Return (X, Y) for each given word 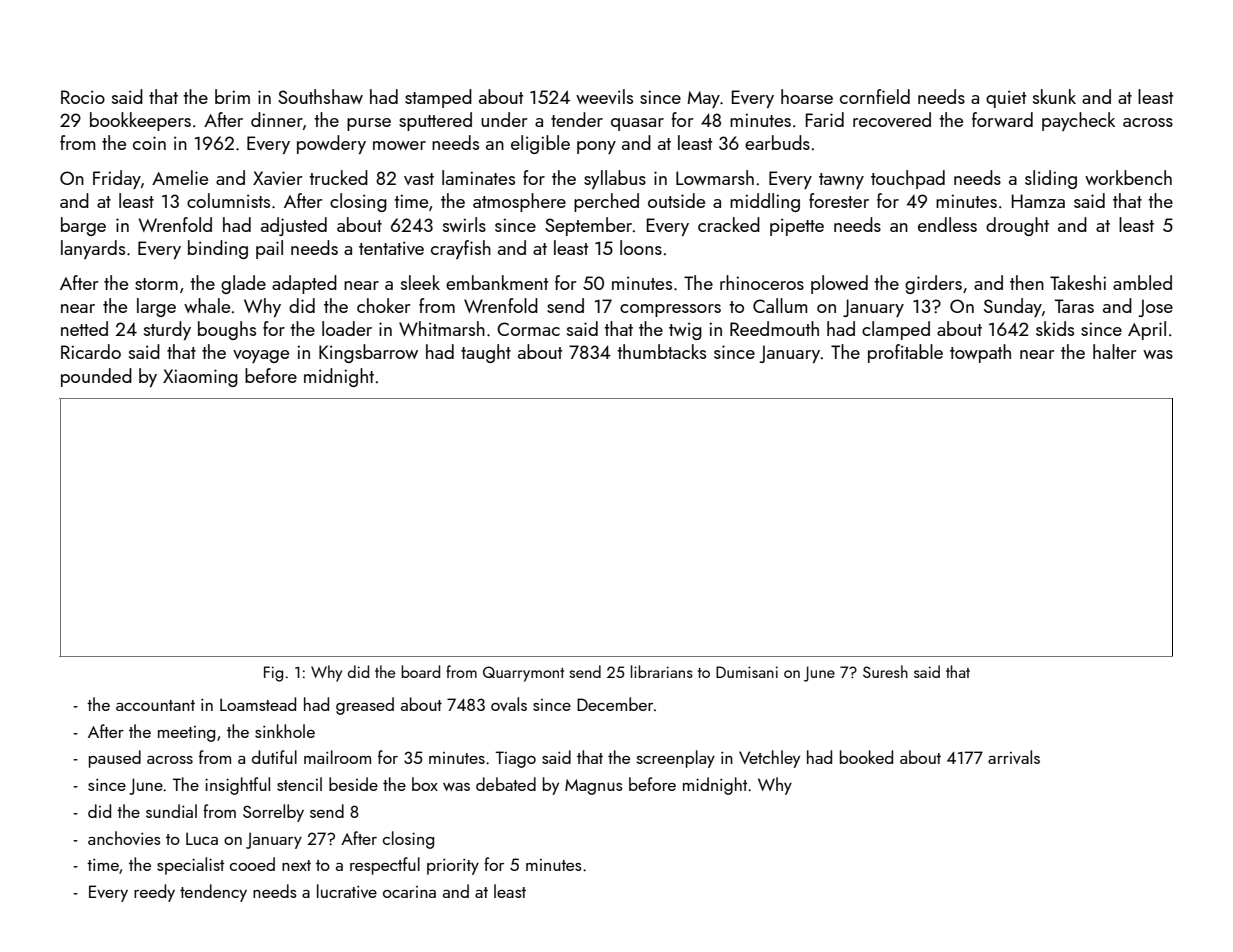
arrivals (1014, 757)
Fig (273, 674)
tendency (213, 893)
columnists (228, 200)
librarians (662, 671)
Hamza (1038, 201)
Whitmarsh (442, 328)
